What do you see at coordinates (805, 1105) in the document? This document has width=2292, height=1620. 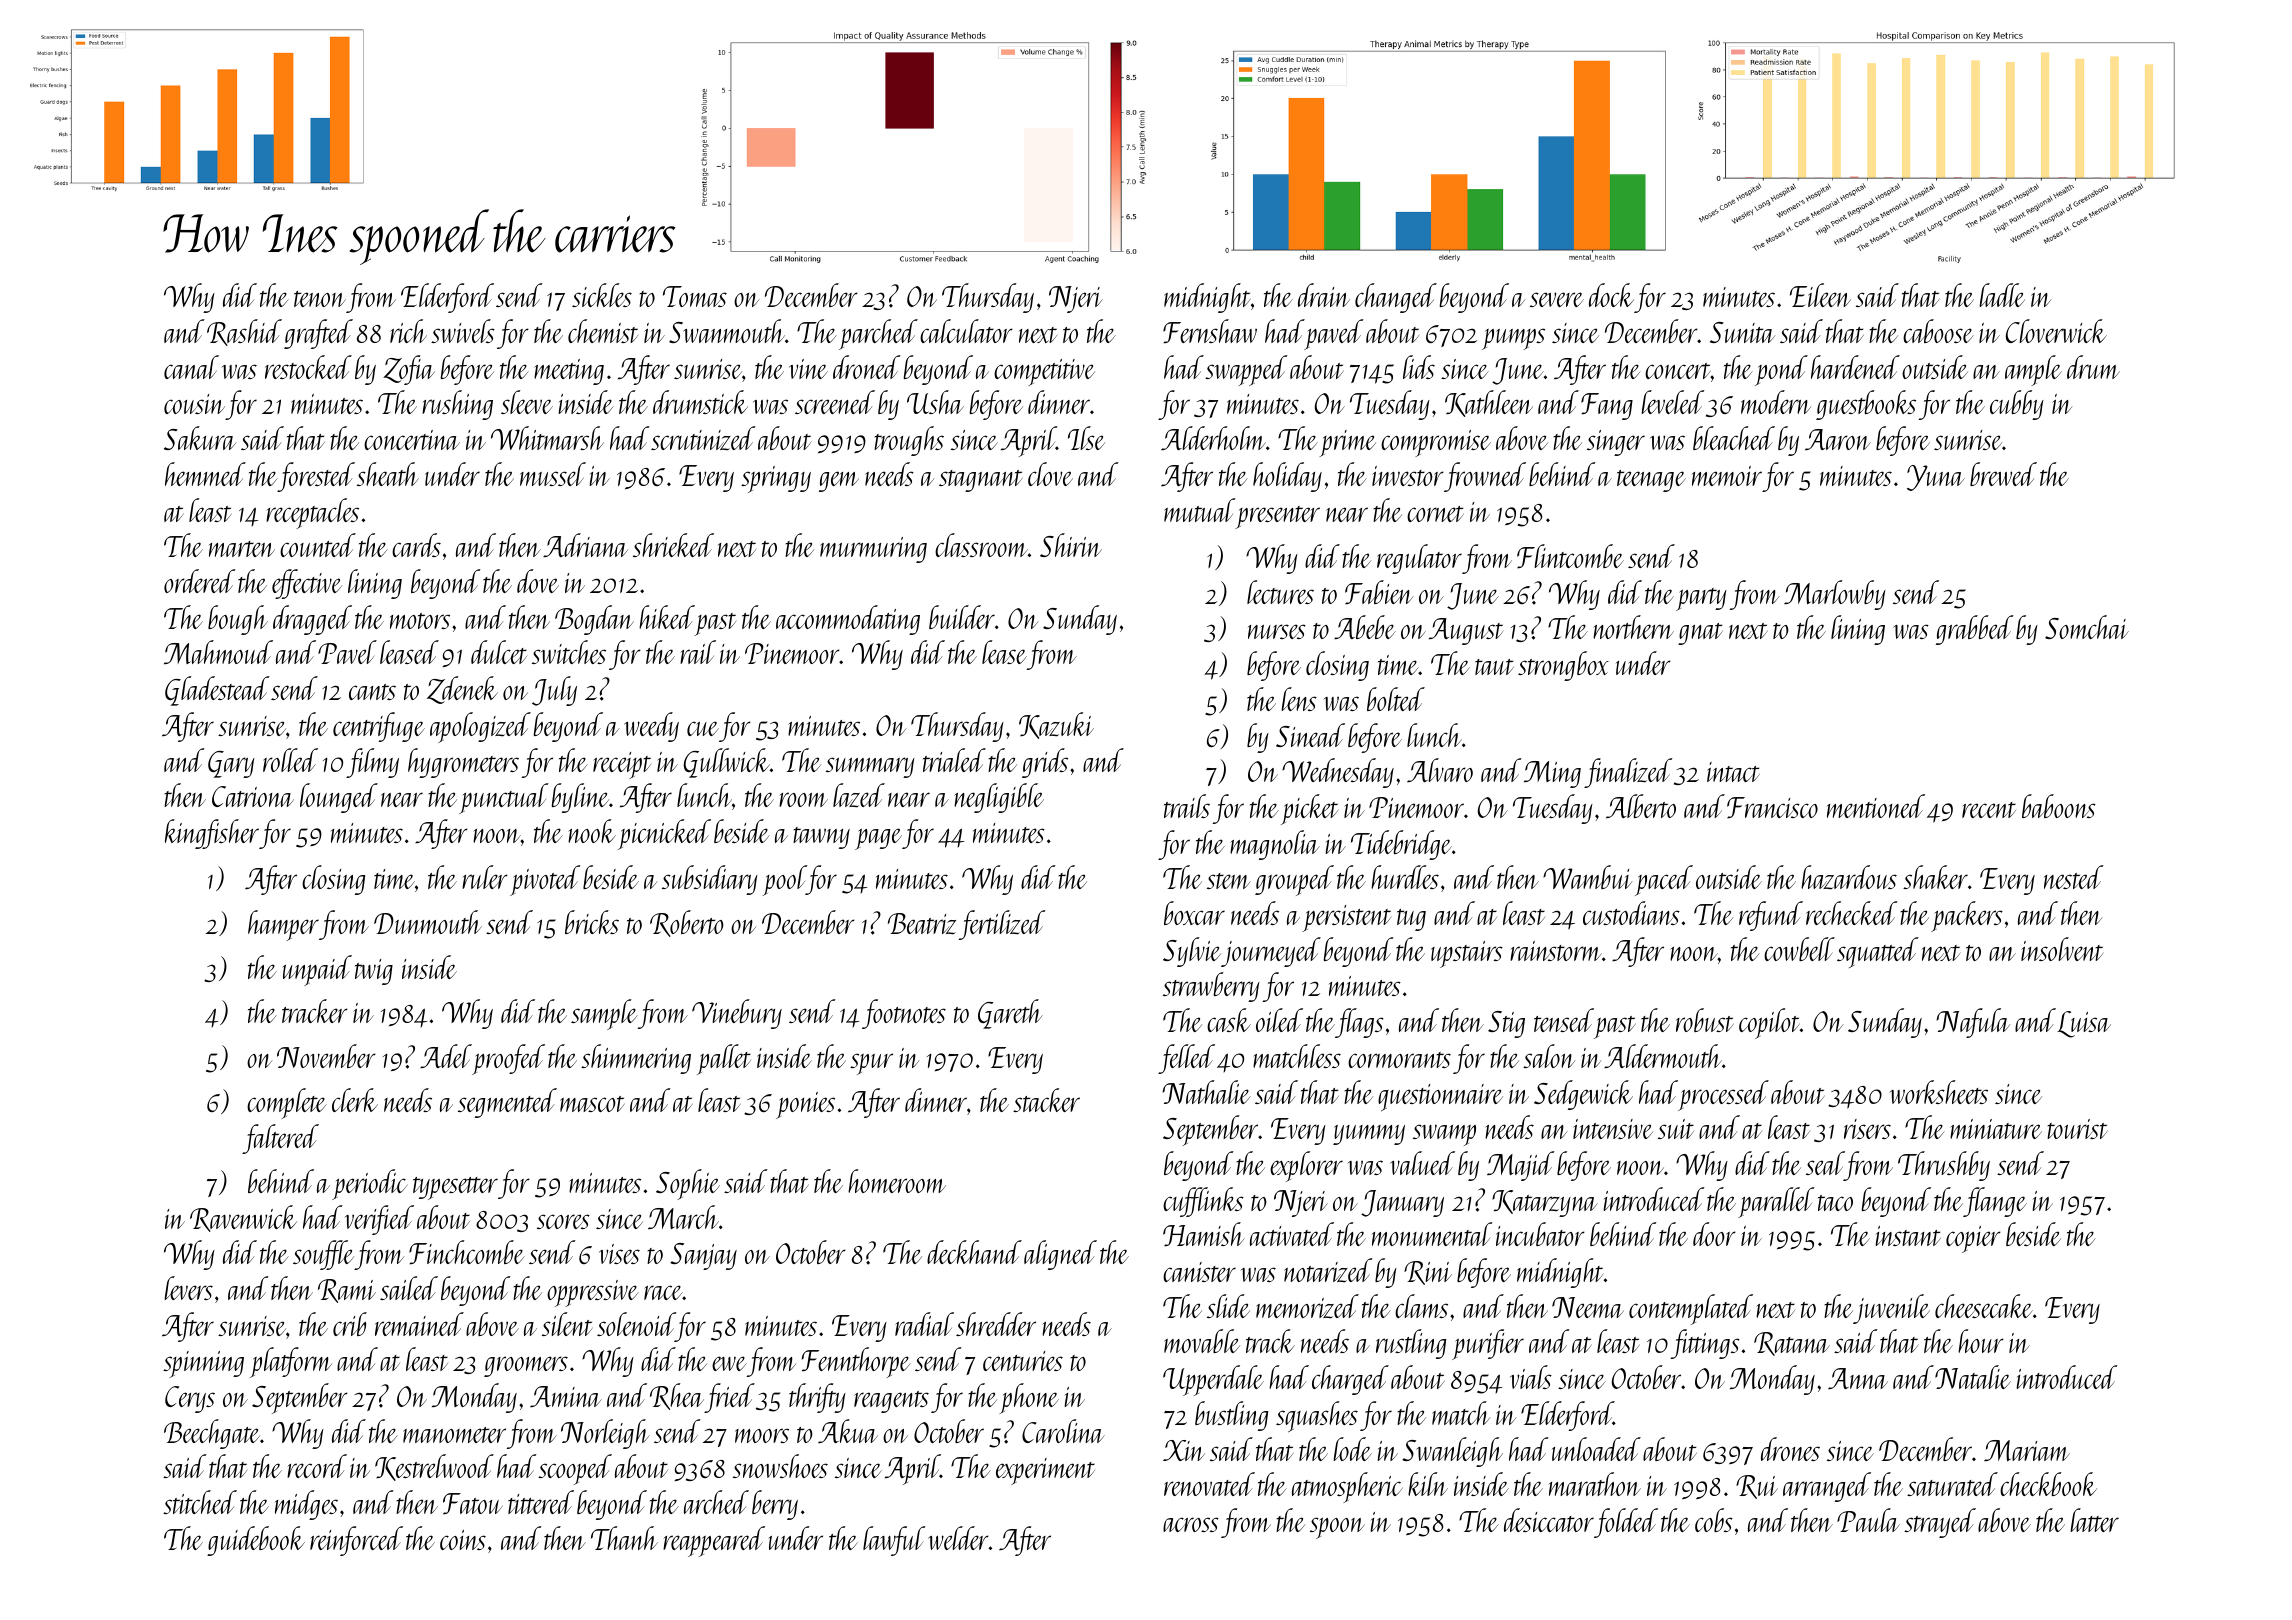 I see `ponies` at bounding box center [805, 1105].
